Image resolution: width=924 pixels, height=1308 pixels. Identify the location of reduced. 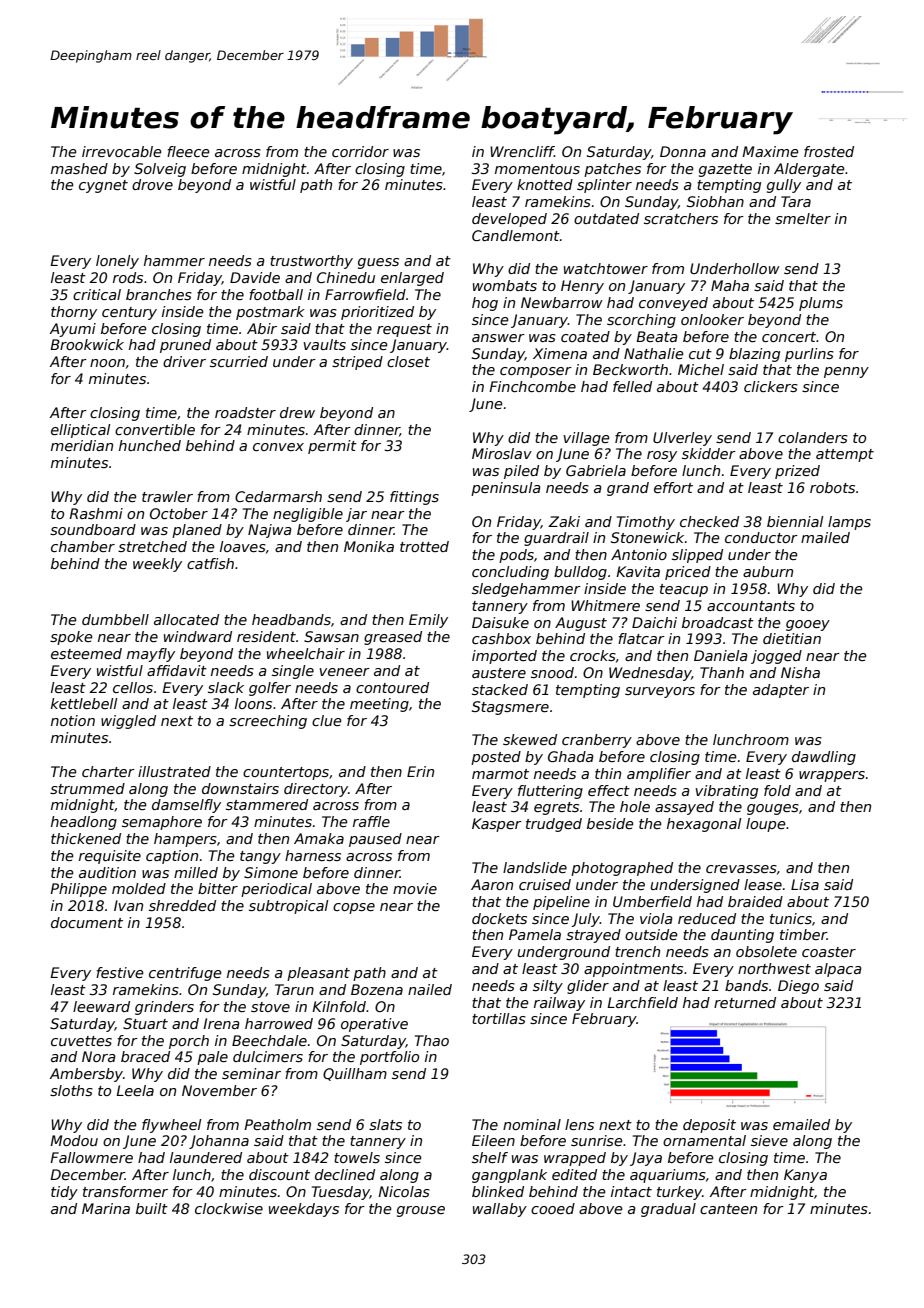
(707, 918).
